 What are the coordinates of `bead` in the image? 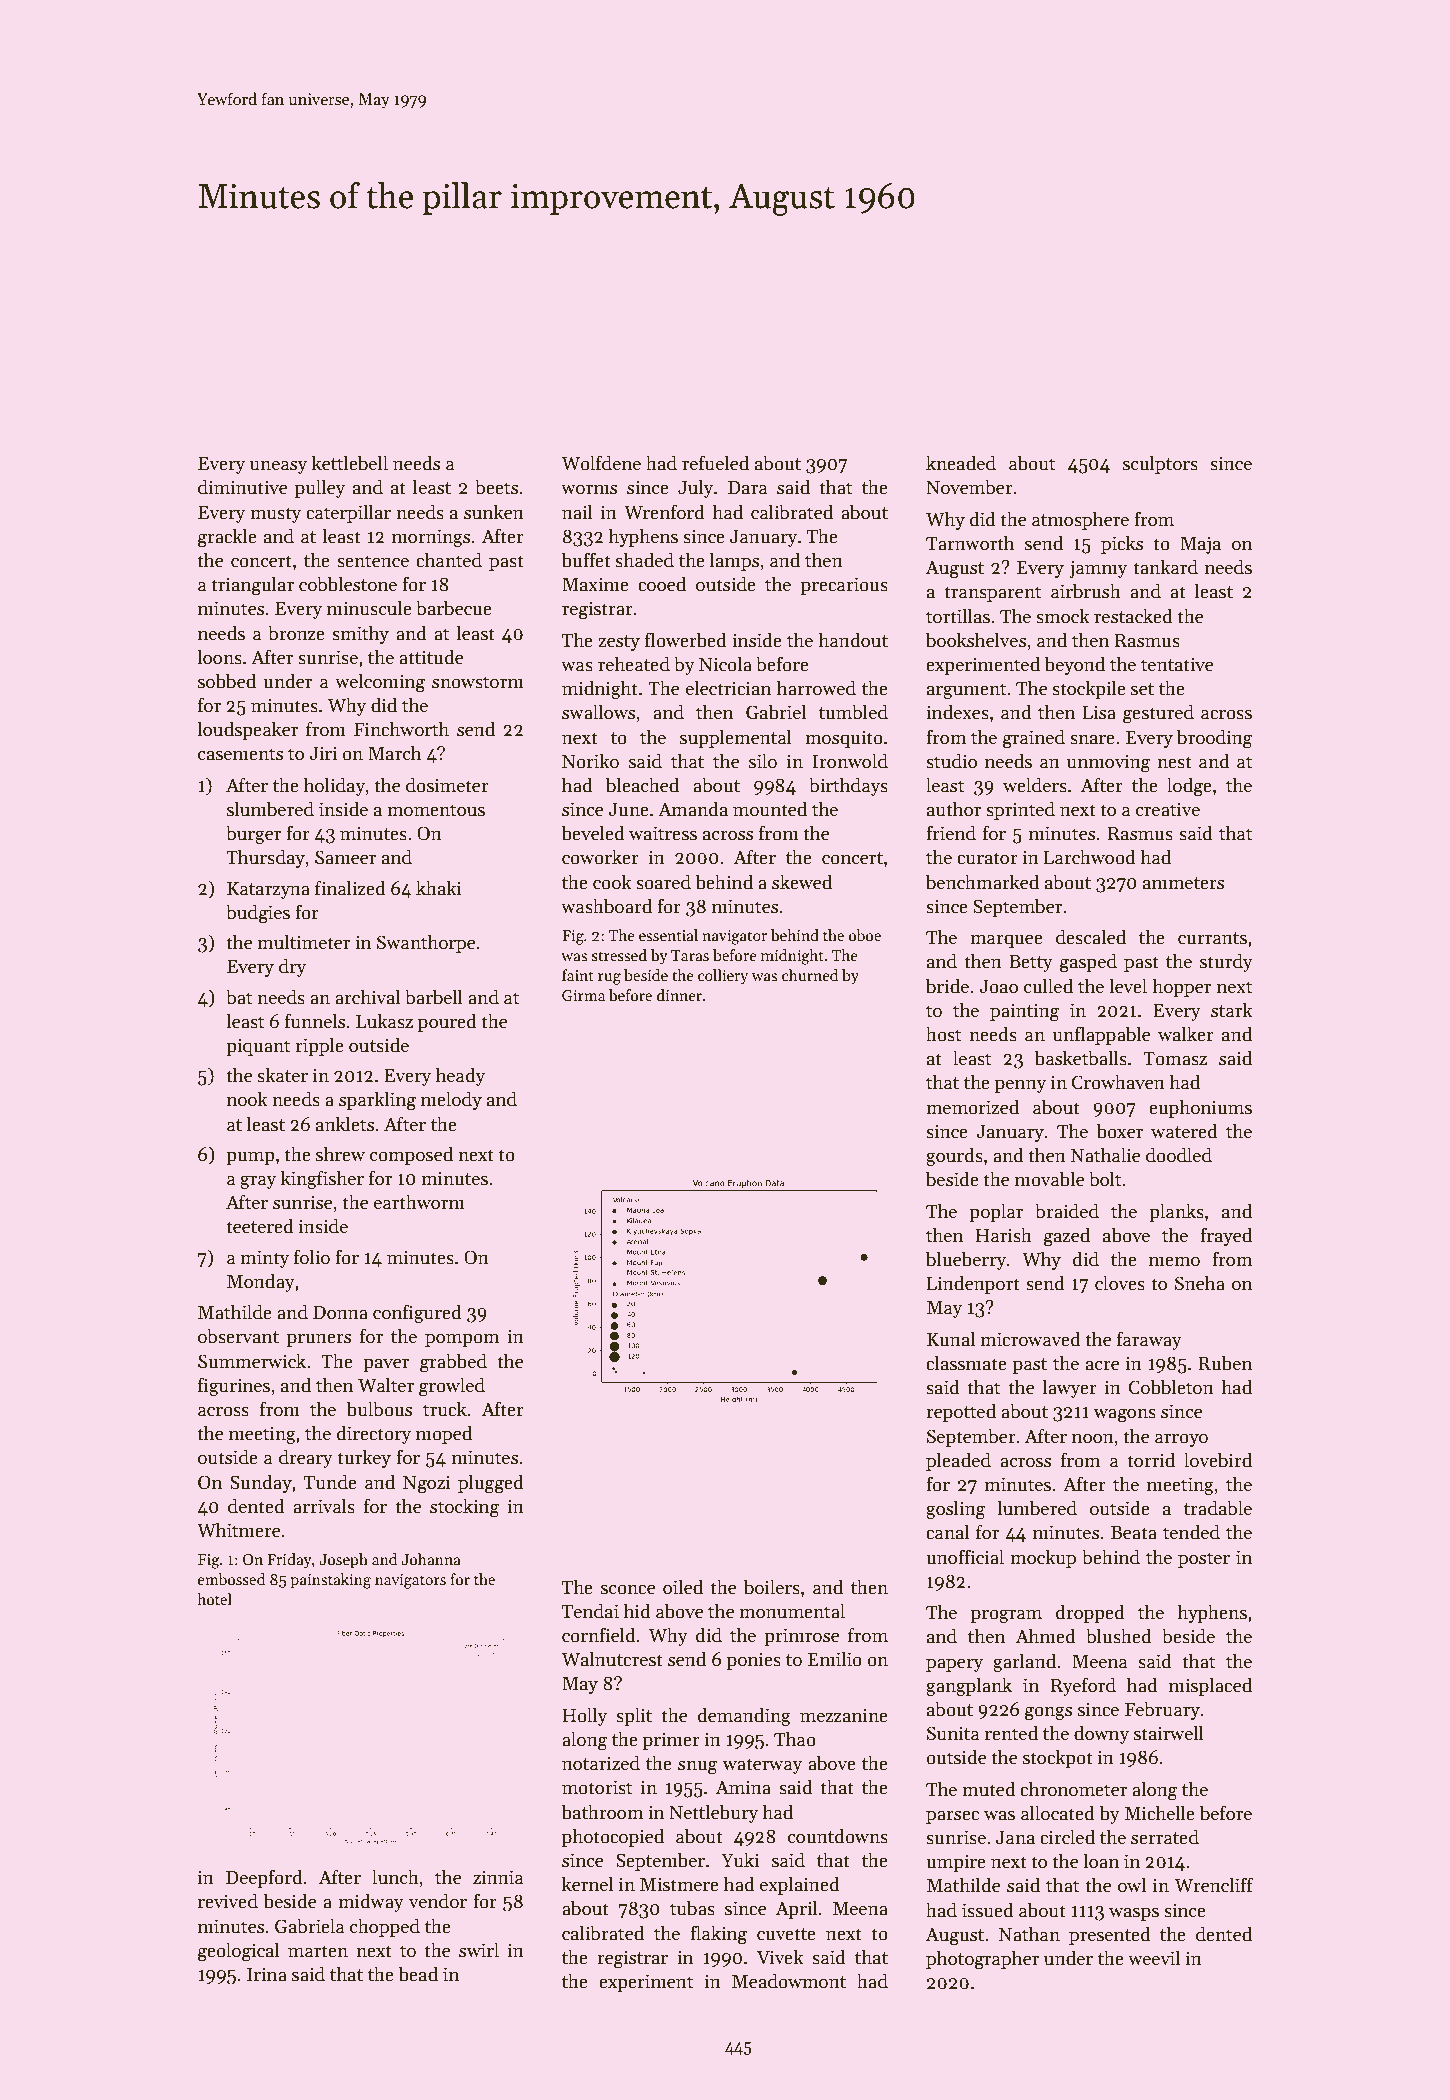 It's located at (418, 1974).
